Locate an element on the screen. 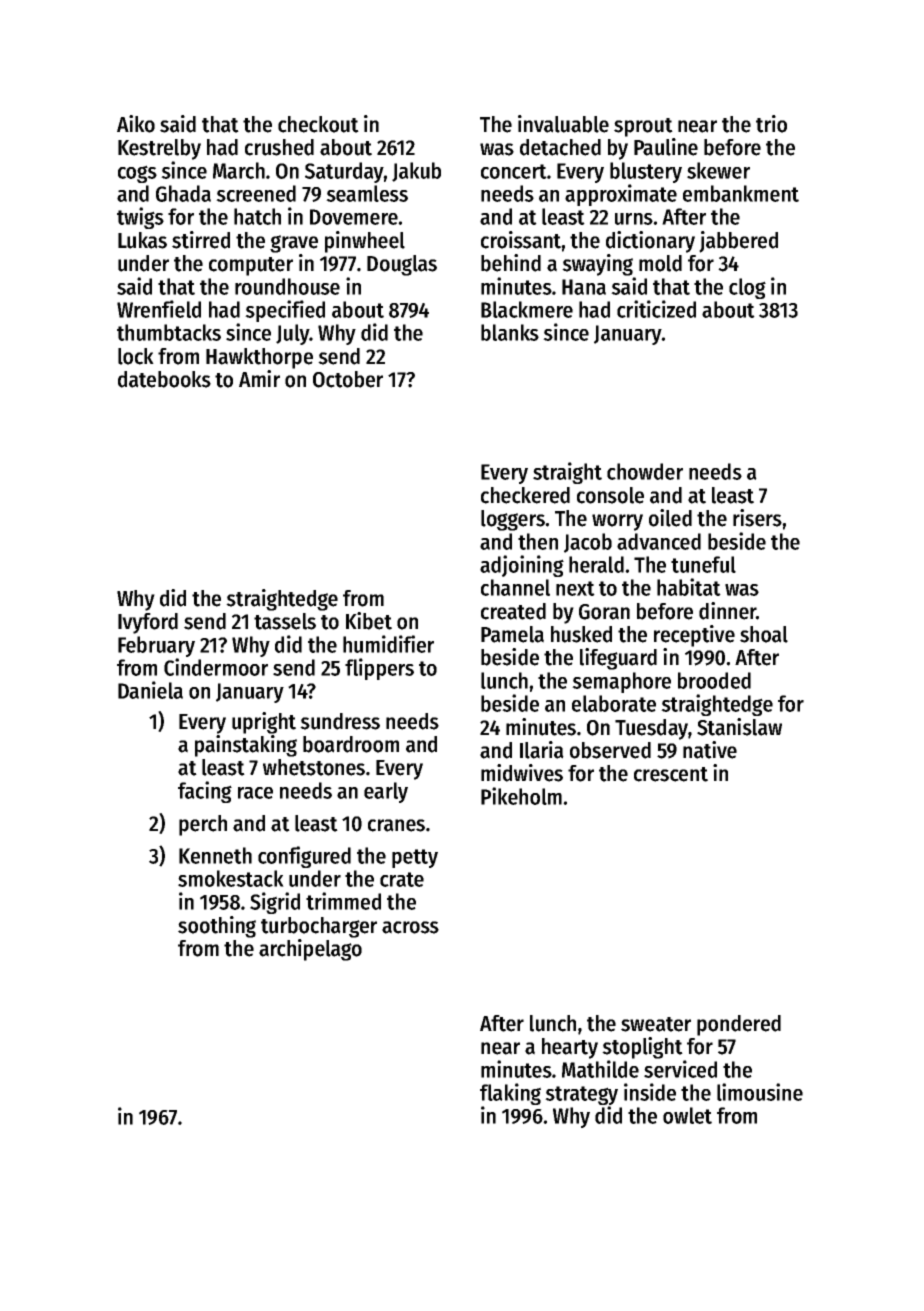 Image resolution: width=924 pixels, height=1311 pixels. Ivyford is located at coordinates (148, 623).
